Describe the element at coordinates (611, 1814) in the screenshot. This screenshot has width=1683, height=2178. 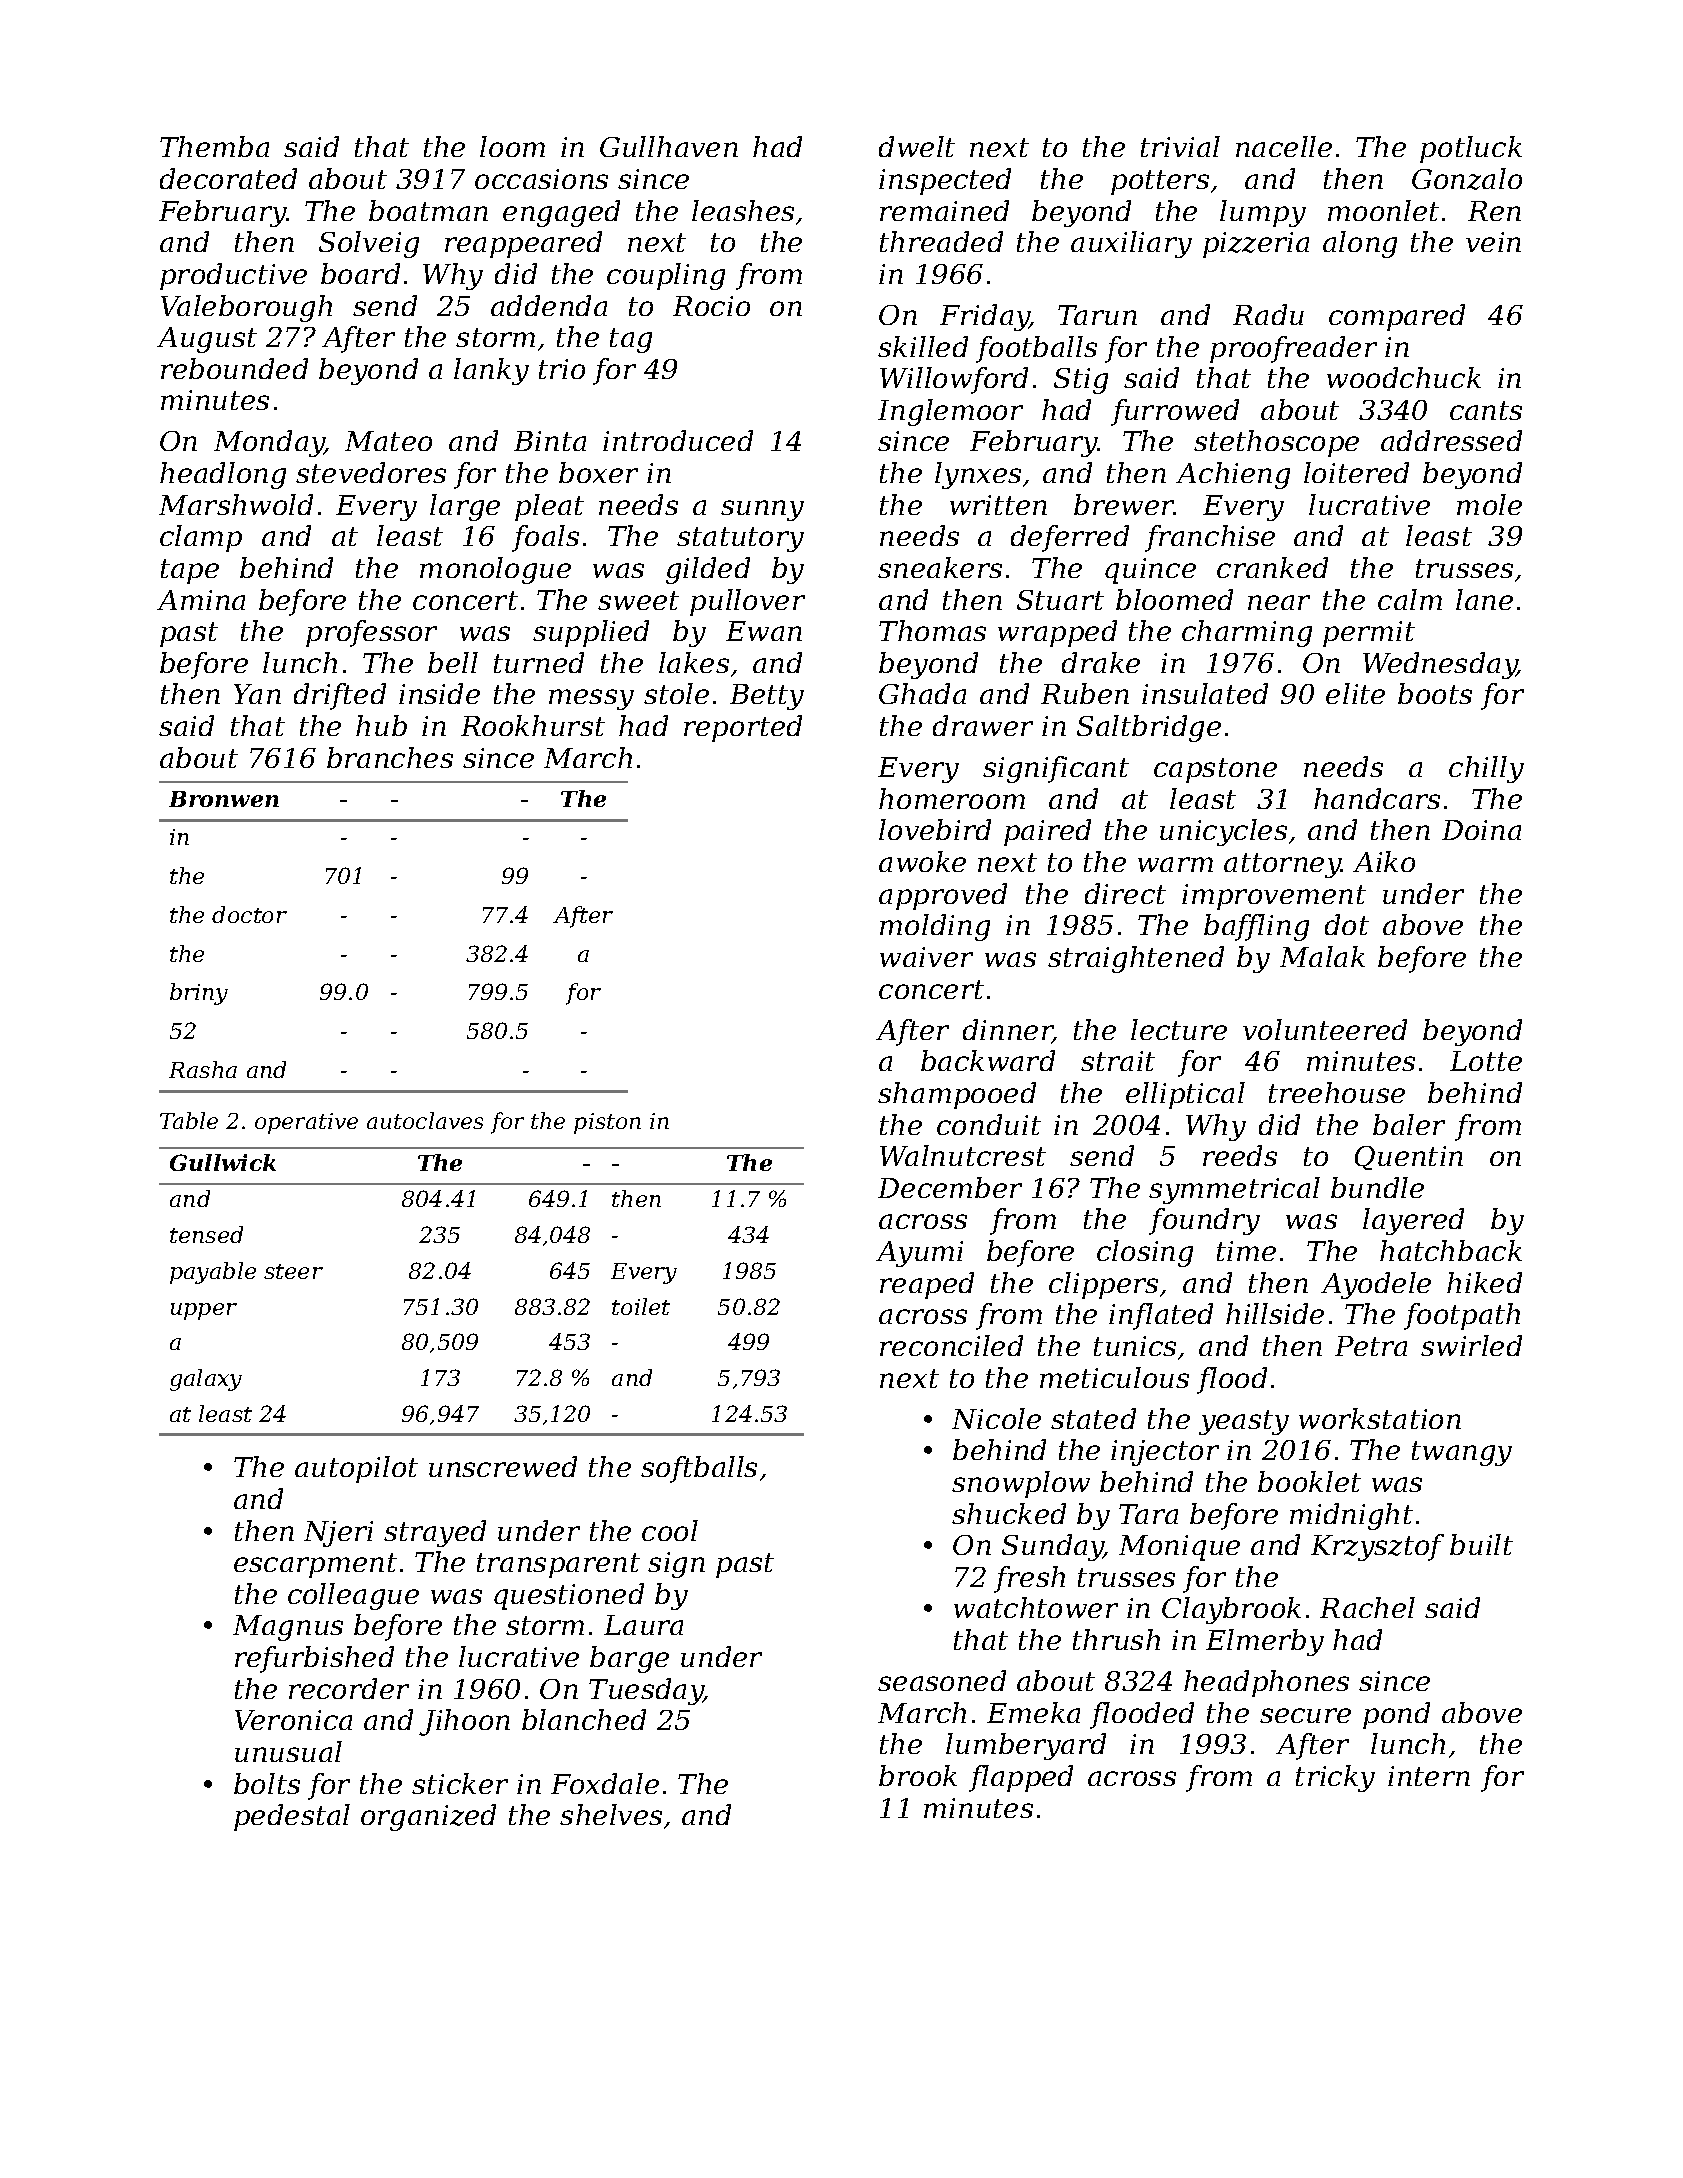
I see `shelves` at that location.
